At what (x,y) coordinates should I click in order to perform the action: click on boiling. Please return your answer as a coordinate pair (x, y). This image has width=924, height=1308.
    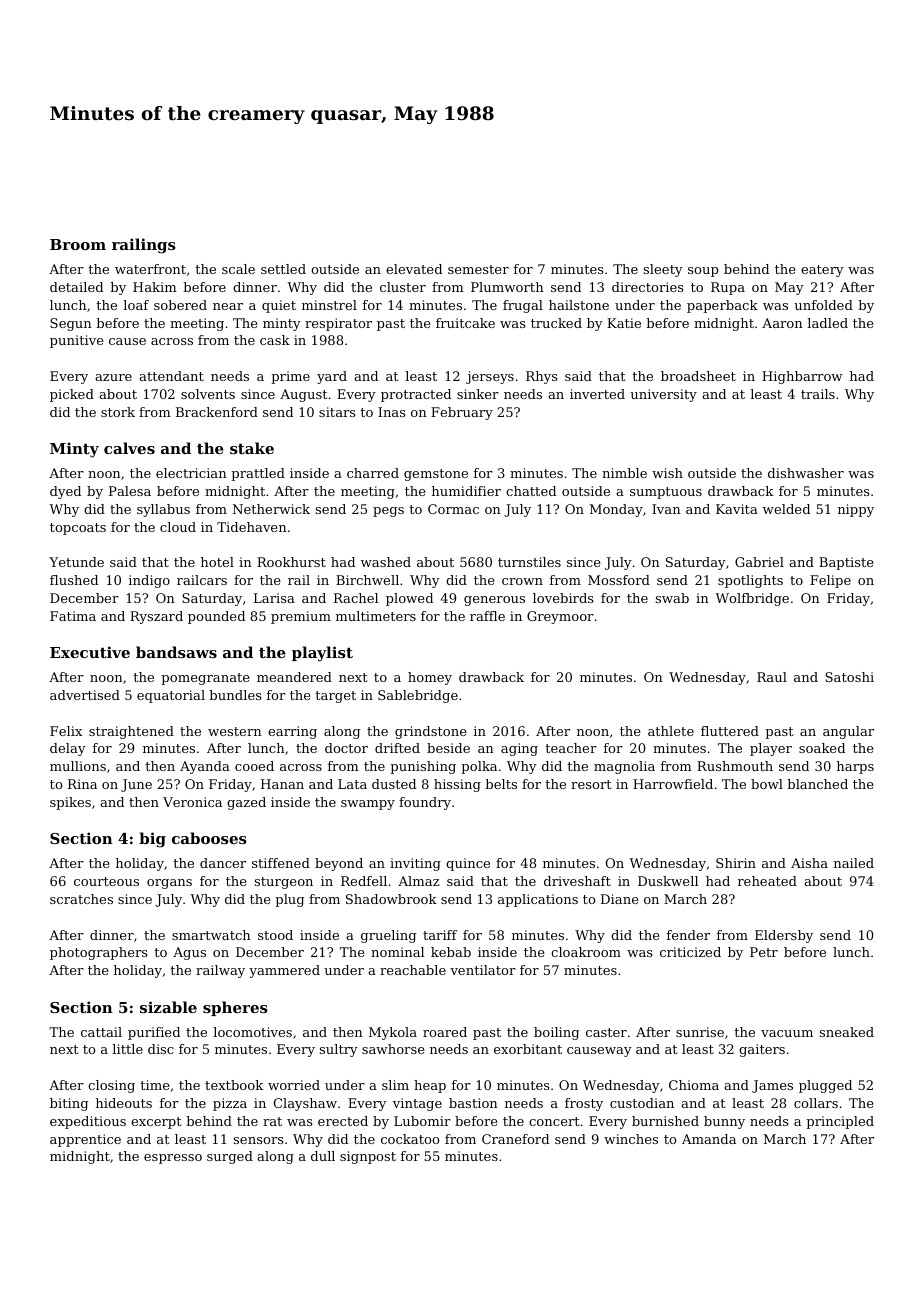
    Looking at the image, I should click on (556, 1033).
